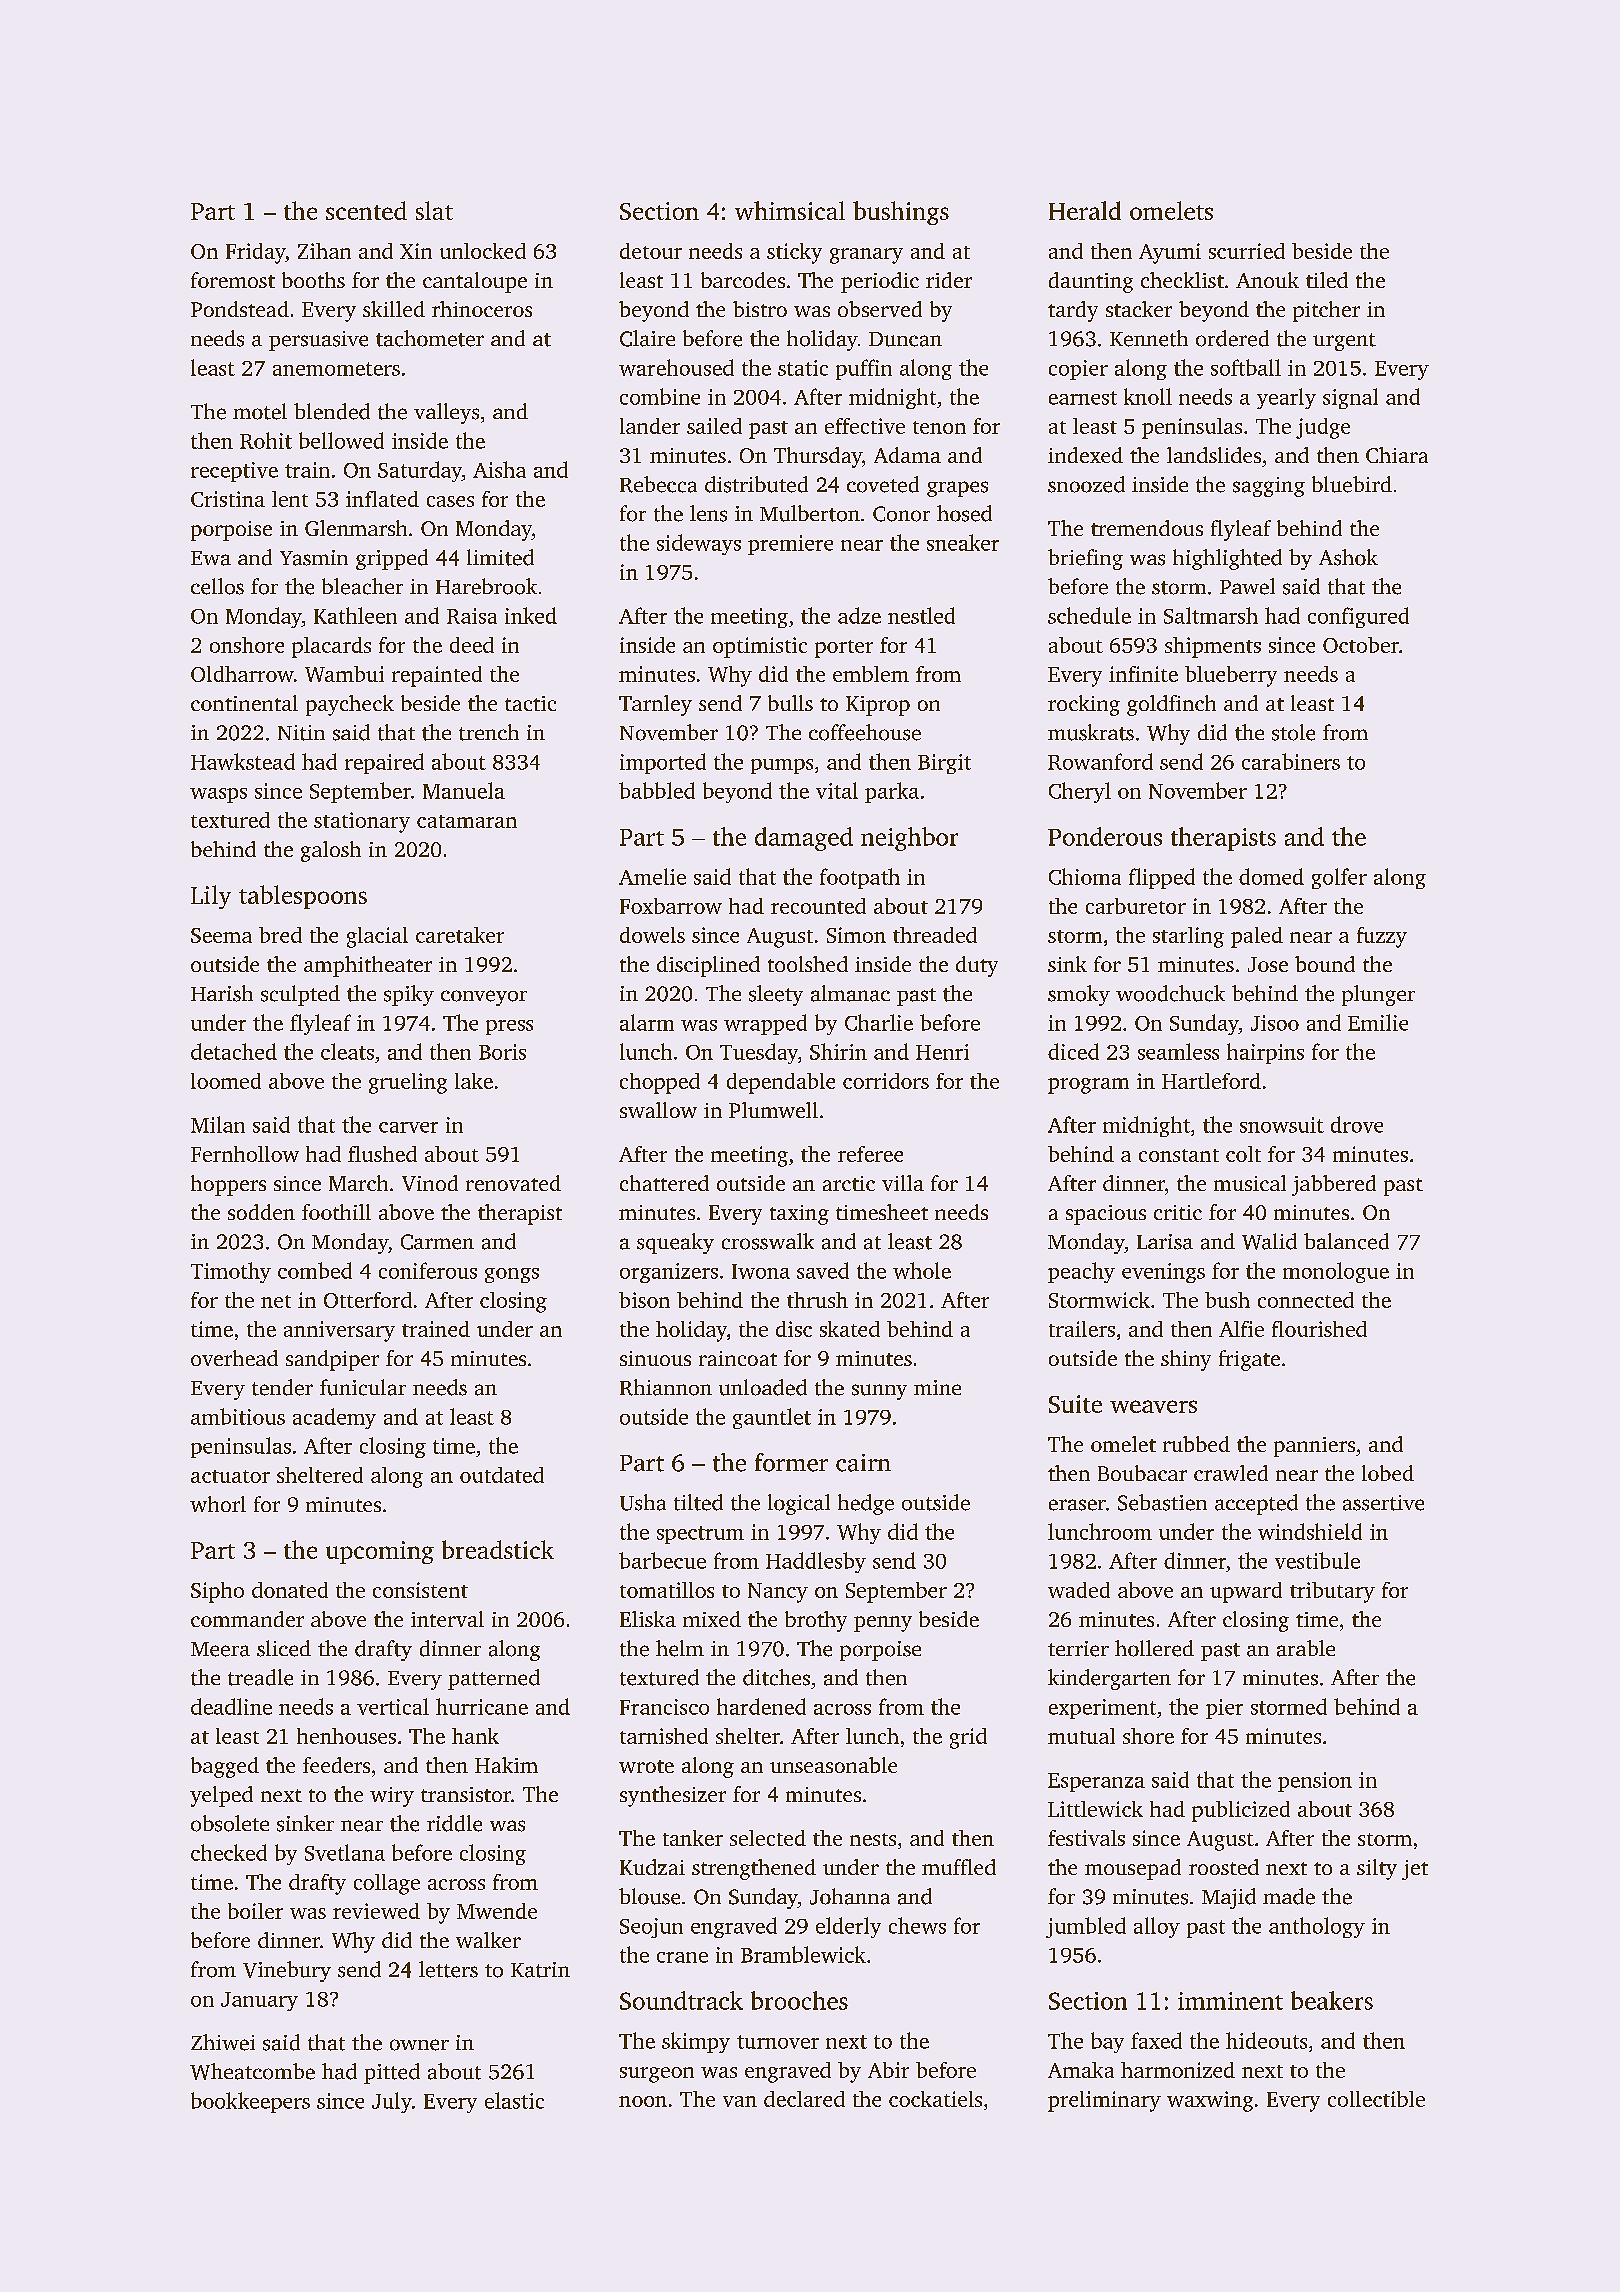 Image resolution: width=1620 pixels, height=2292 pixels. I want to click on raincoat, so click(738, 1358).
